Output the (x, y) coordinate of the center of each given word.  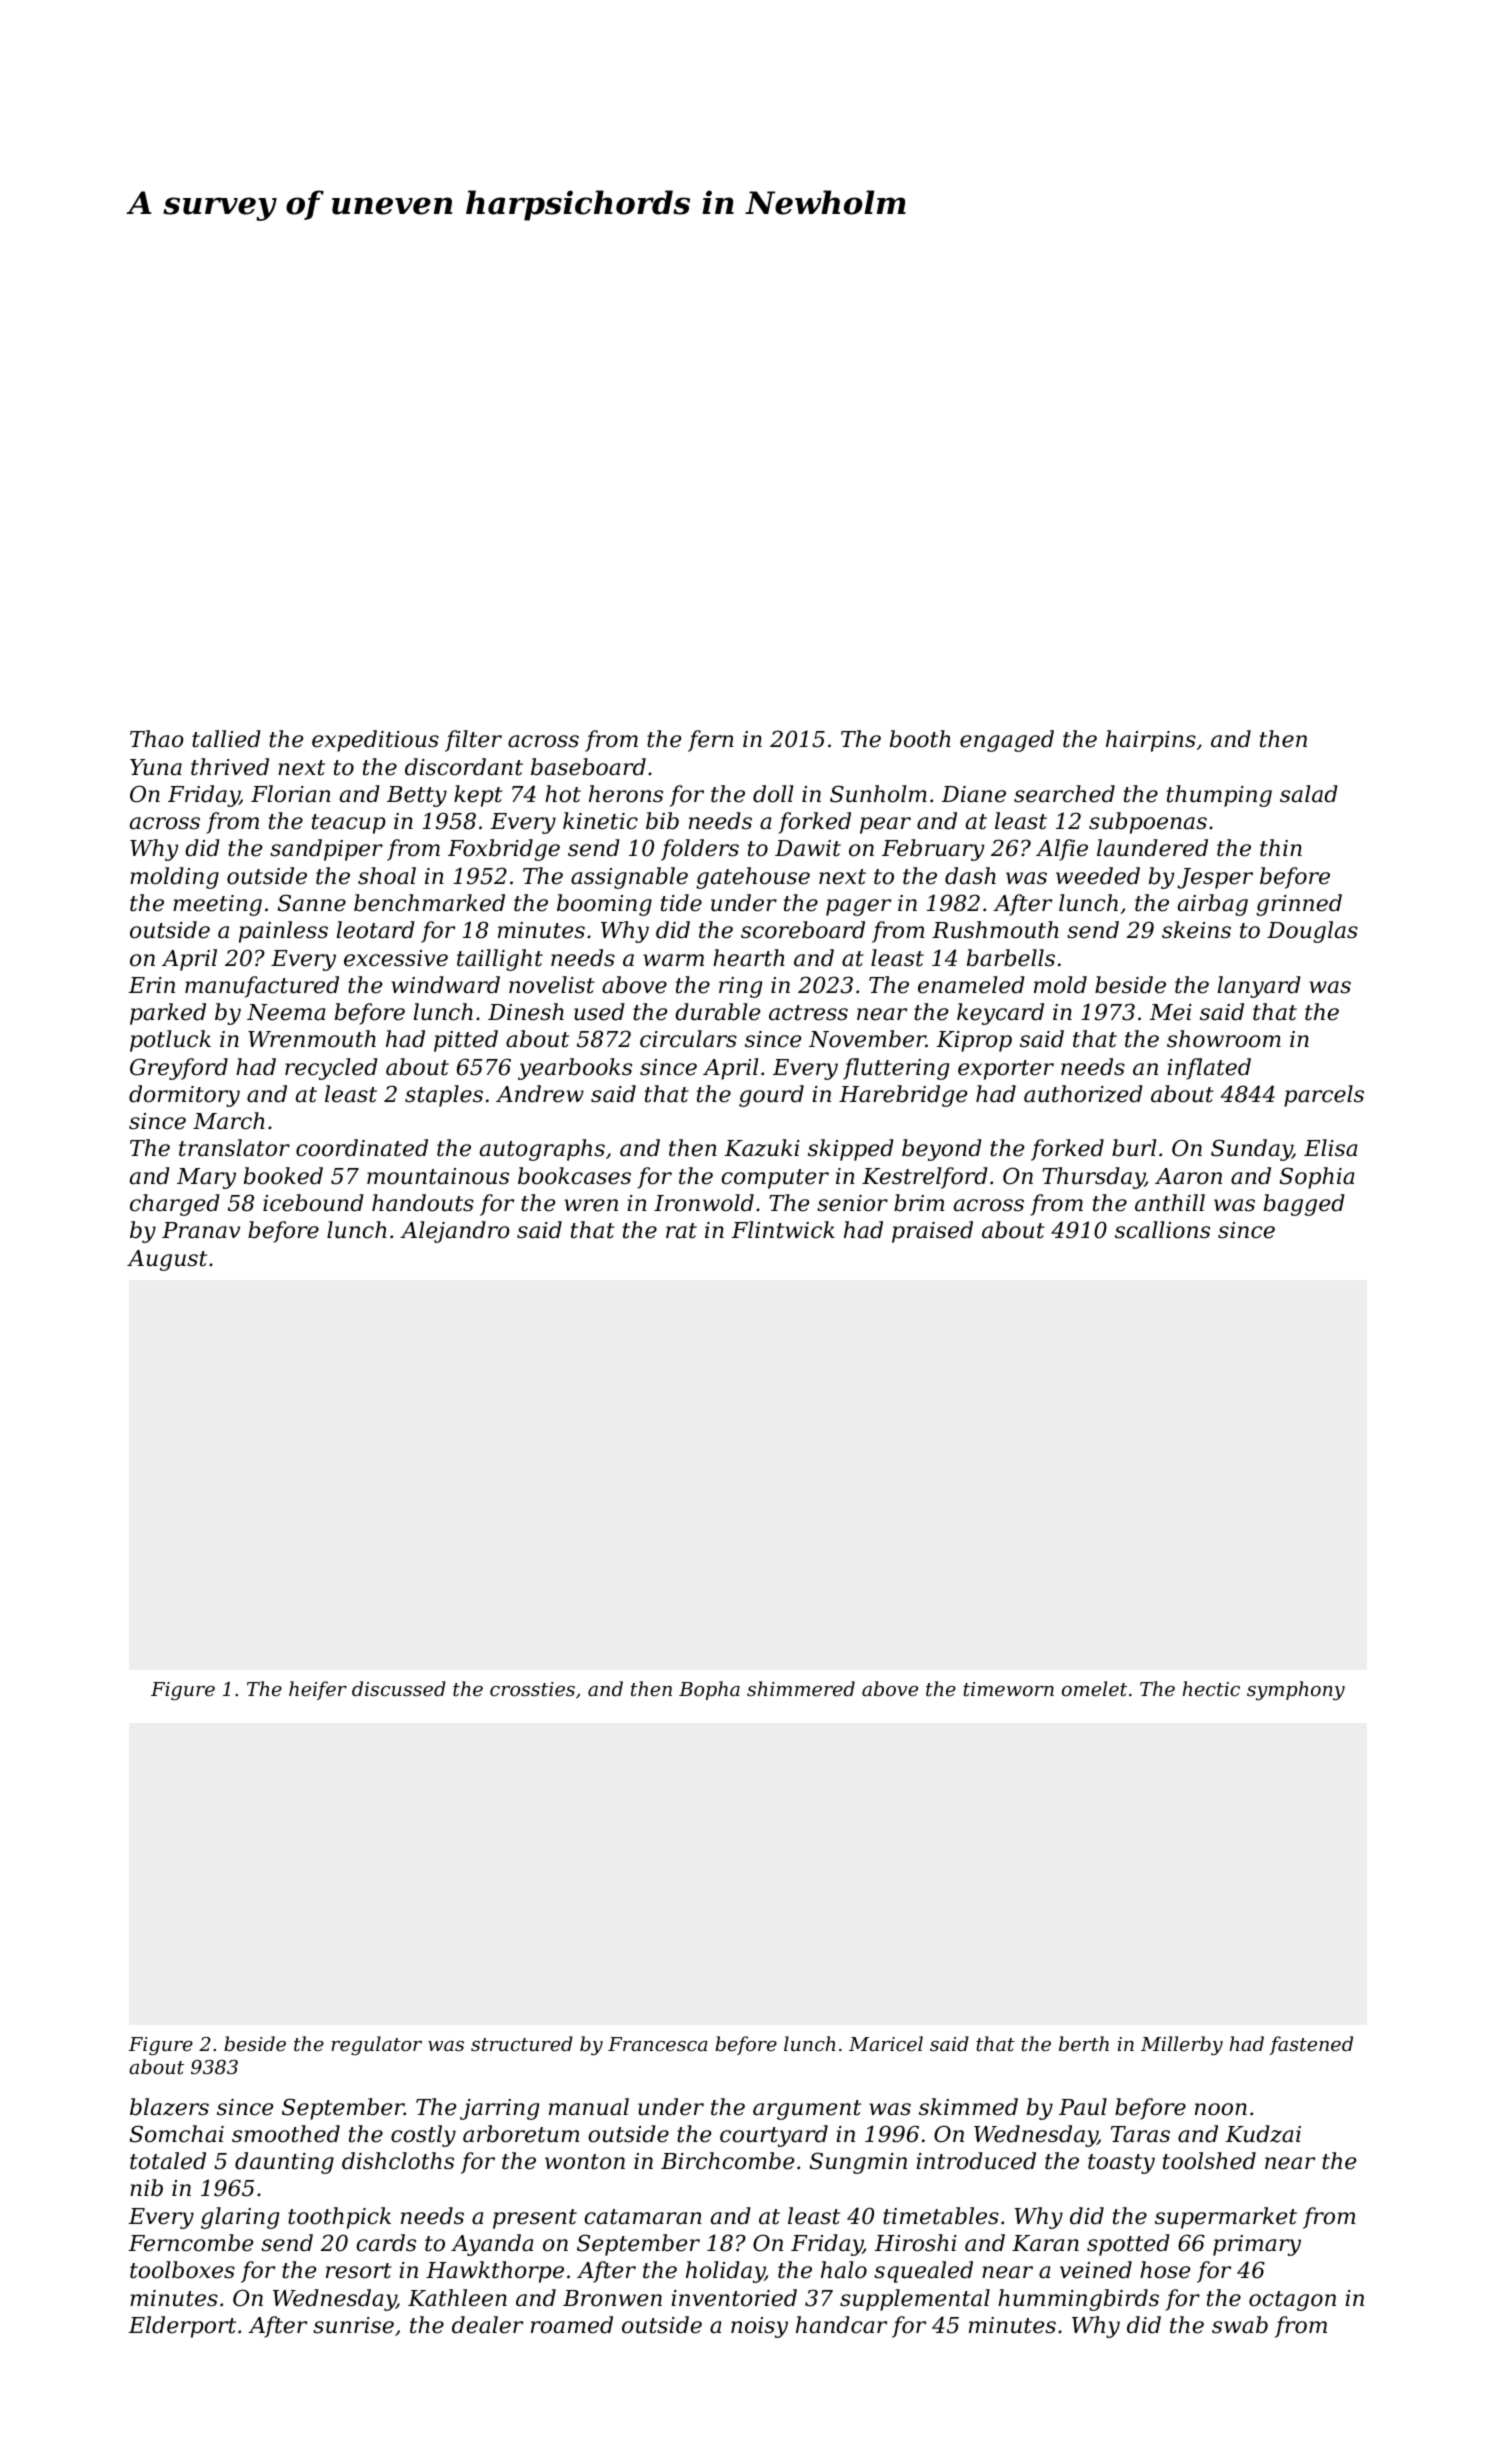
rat (681, 1231)
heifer (318, 1690)
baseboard (588, 767)
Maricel (886, 2043)
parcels (1324, 1096)
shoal (387, 876)
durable (717, 1012)
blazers (169, 2107)
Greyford (179, 1069)
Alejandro (455, 1232)
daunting (284, 2163)
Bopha (709, 1690)
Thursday (1093, 1178)
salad (1309, 794)
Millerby (1182, 2045)
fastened (1311, 2045)
